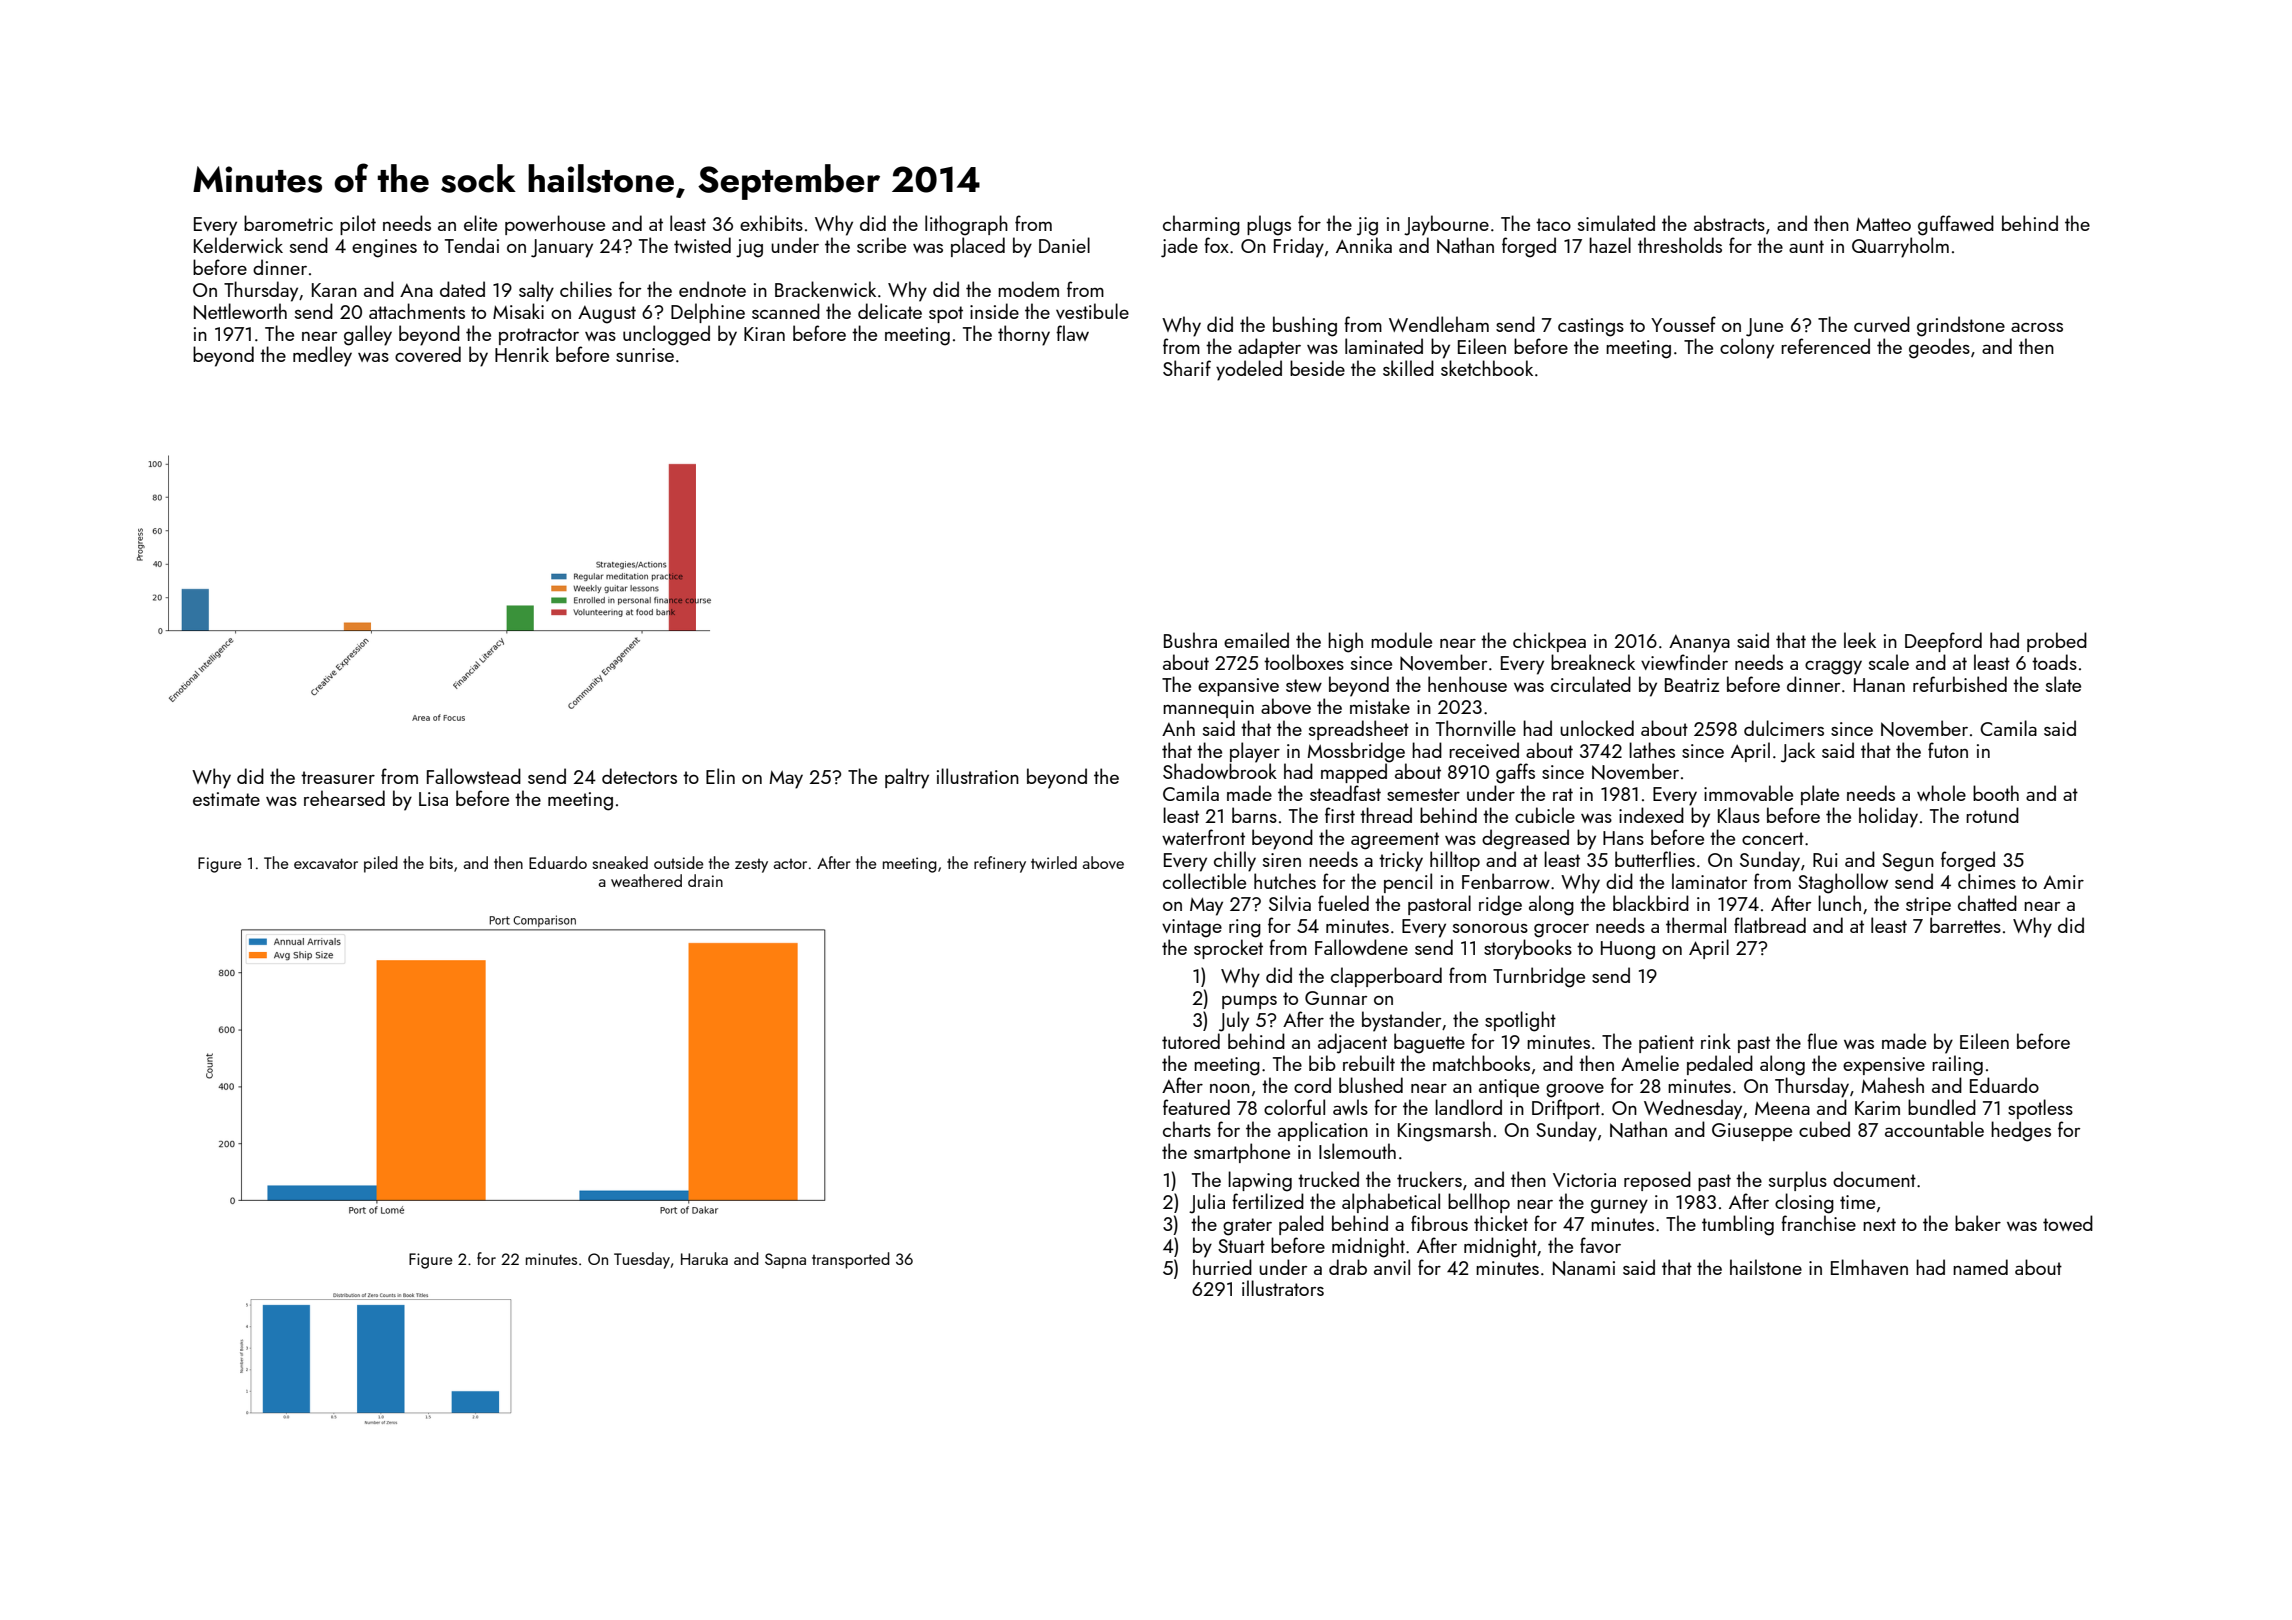 This page has width=2292, height=1620. Describe the element at coordinates (704, 1258) in the page. I see `Haruka` at that location.
